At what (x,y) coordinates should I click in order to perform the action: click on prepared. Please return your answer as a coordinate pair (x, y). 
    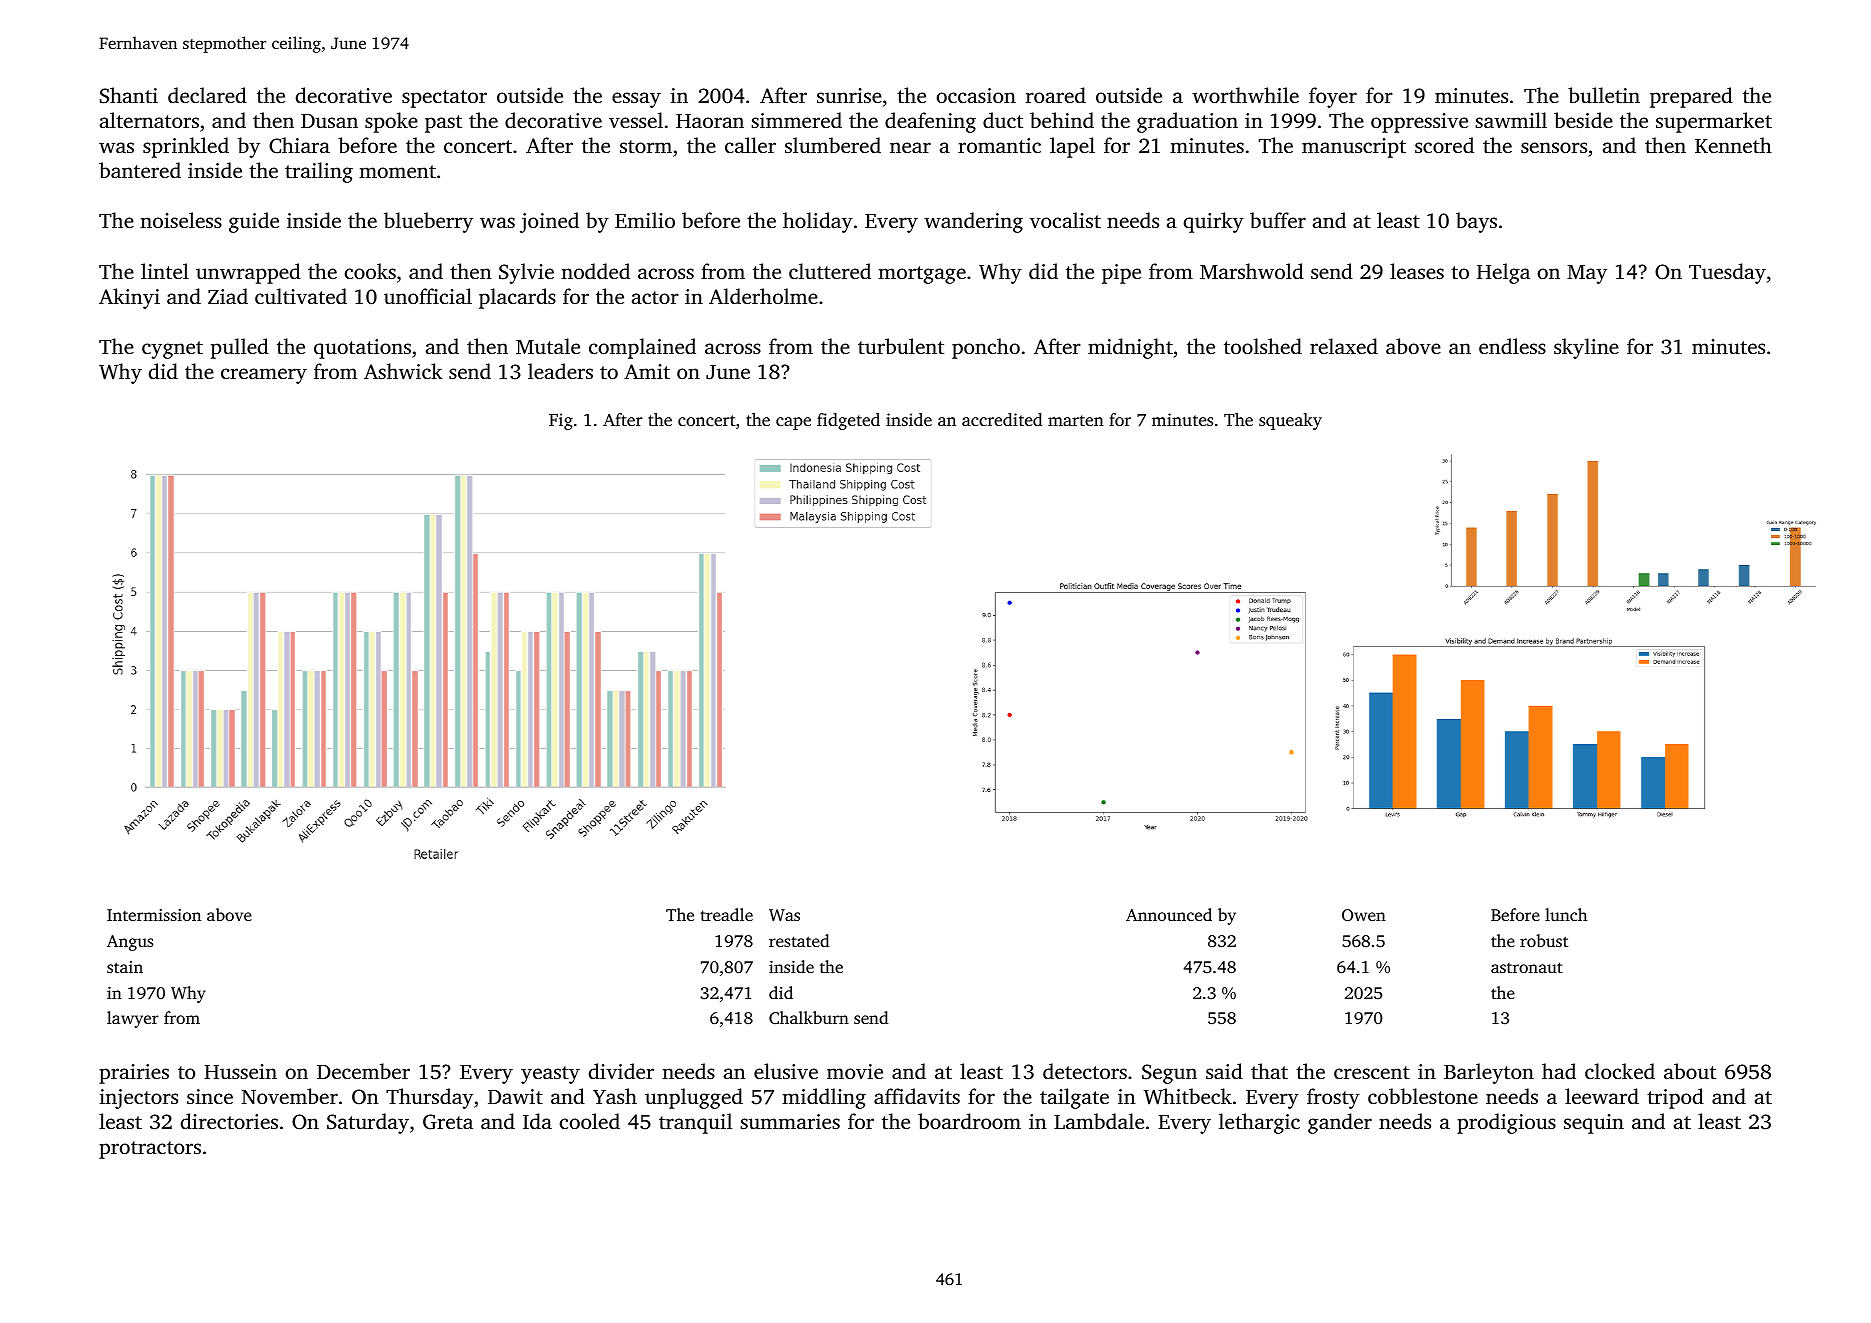
    Looking at the image, I should click on (1691, 97).
